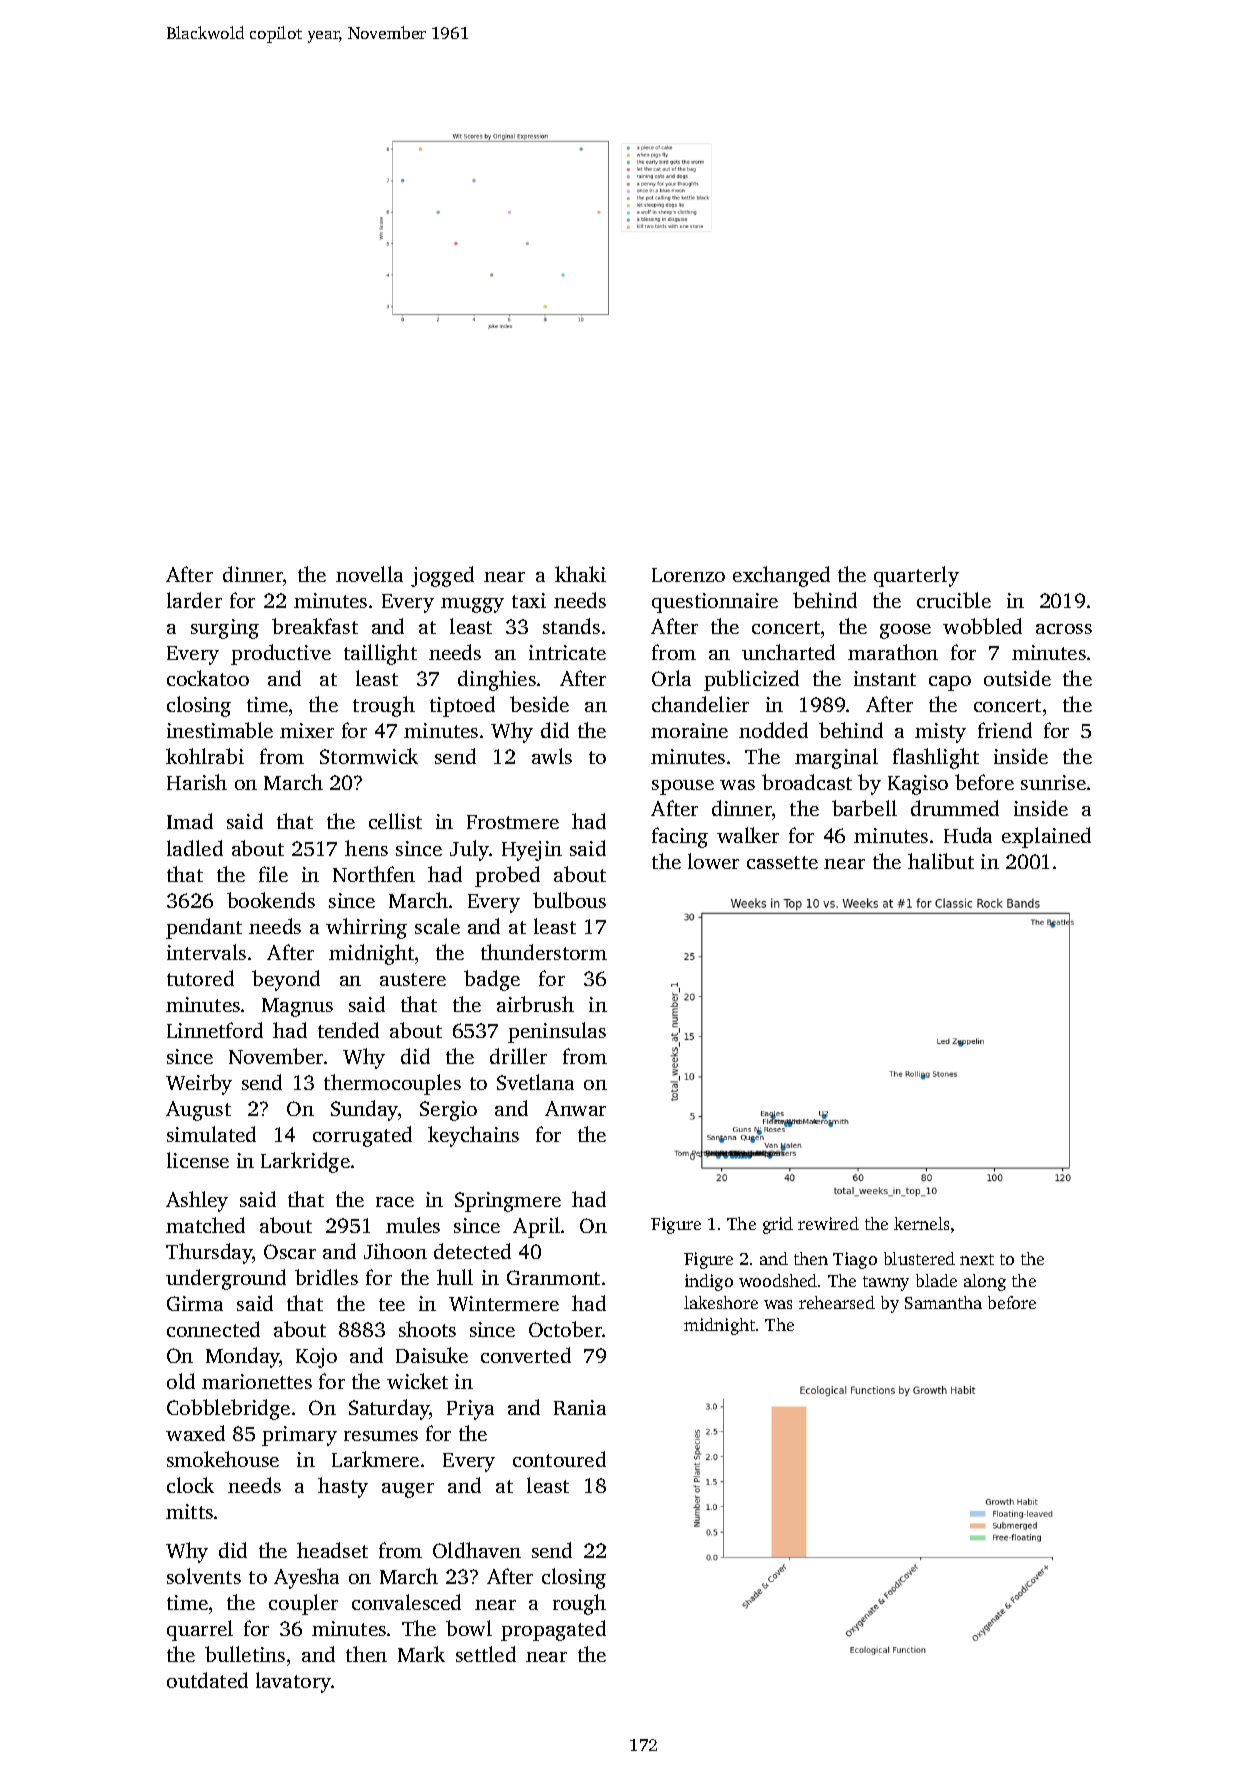  What do you see at coordinates (559, 1459) in the screenshot?
I see `contoured` at bounding box center [559, 1459].
